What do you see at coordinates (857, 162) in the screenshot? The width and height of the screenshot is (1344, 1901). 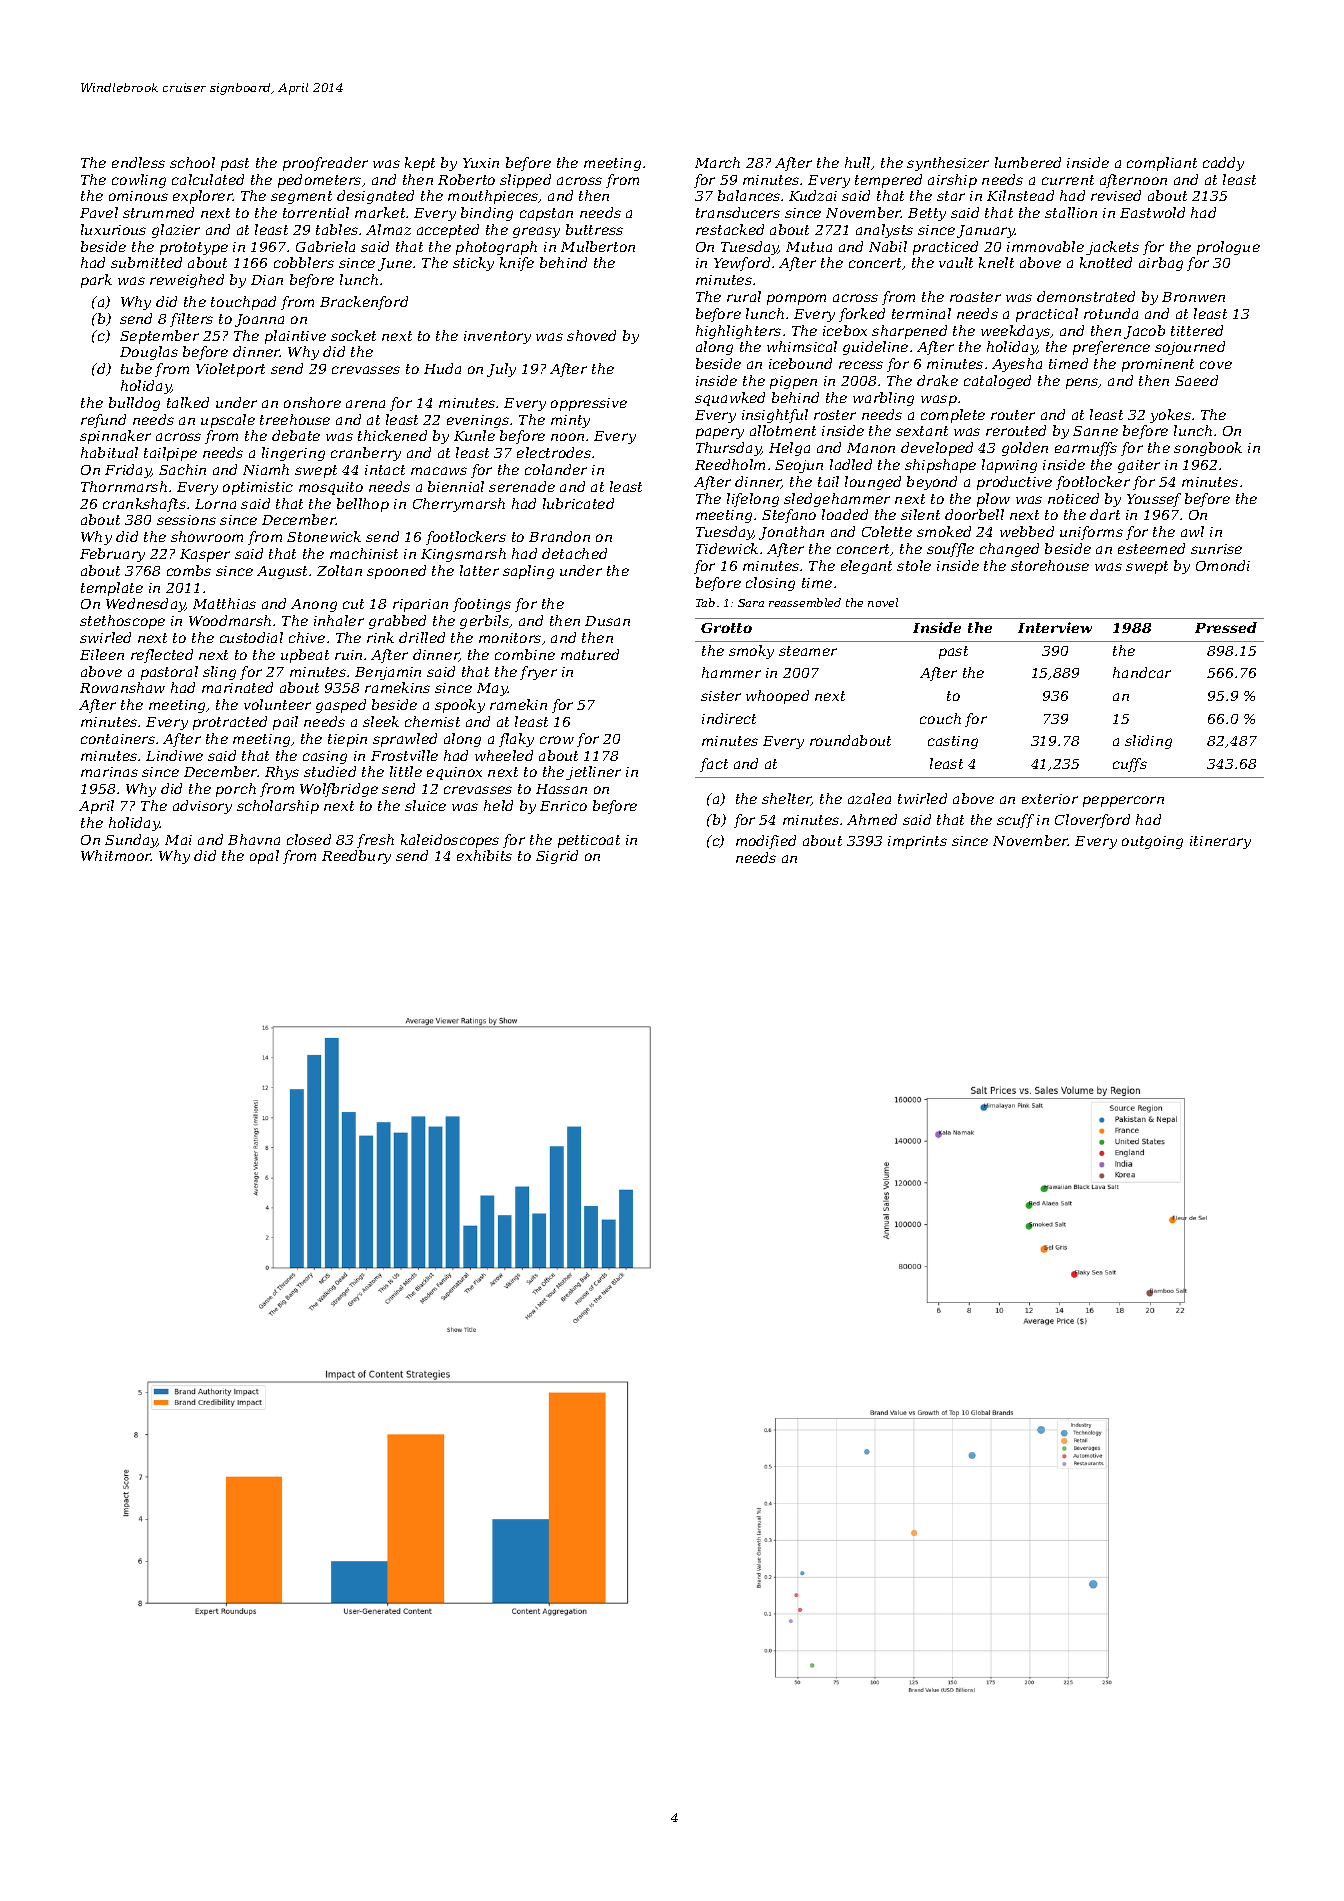 I see `hull` at bounding box center [857, 162].
